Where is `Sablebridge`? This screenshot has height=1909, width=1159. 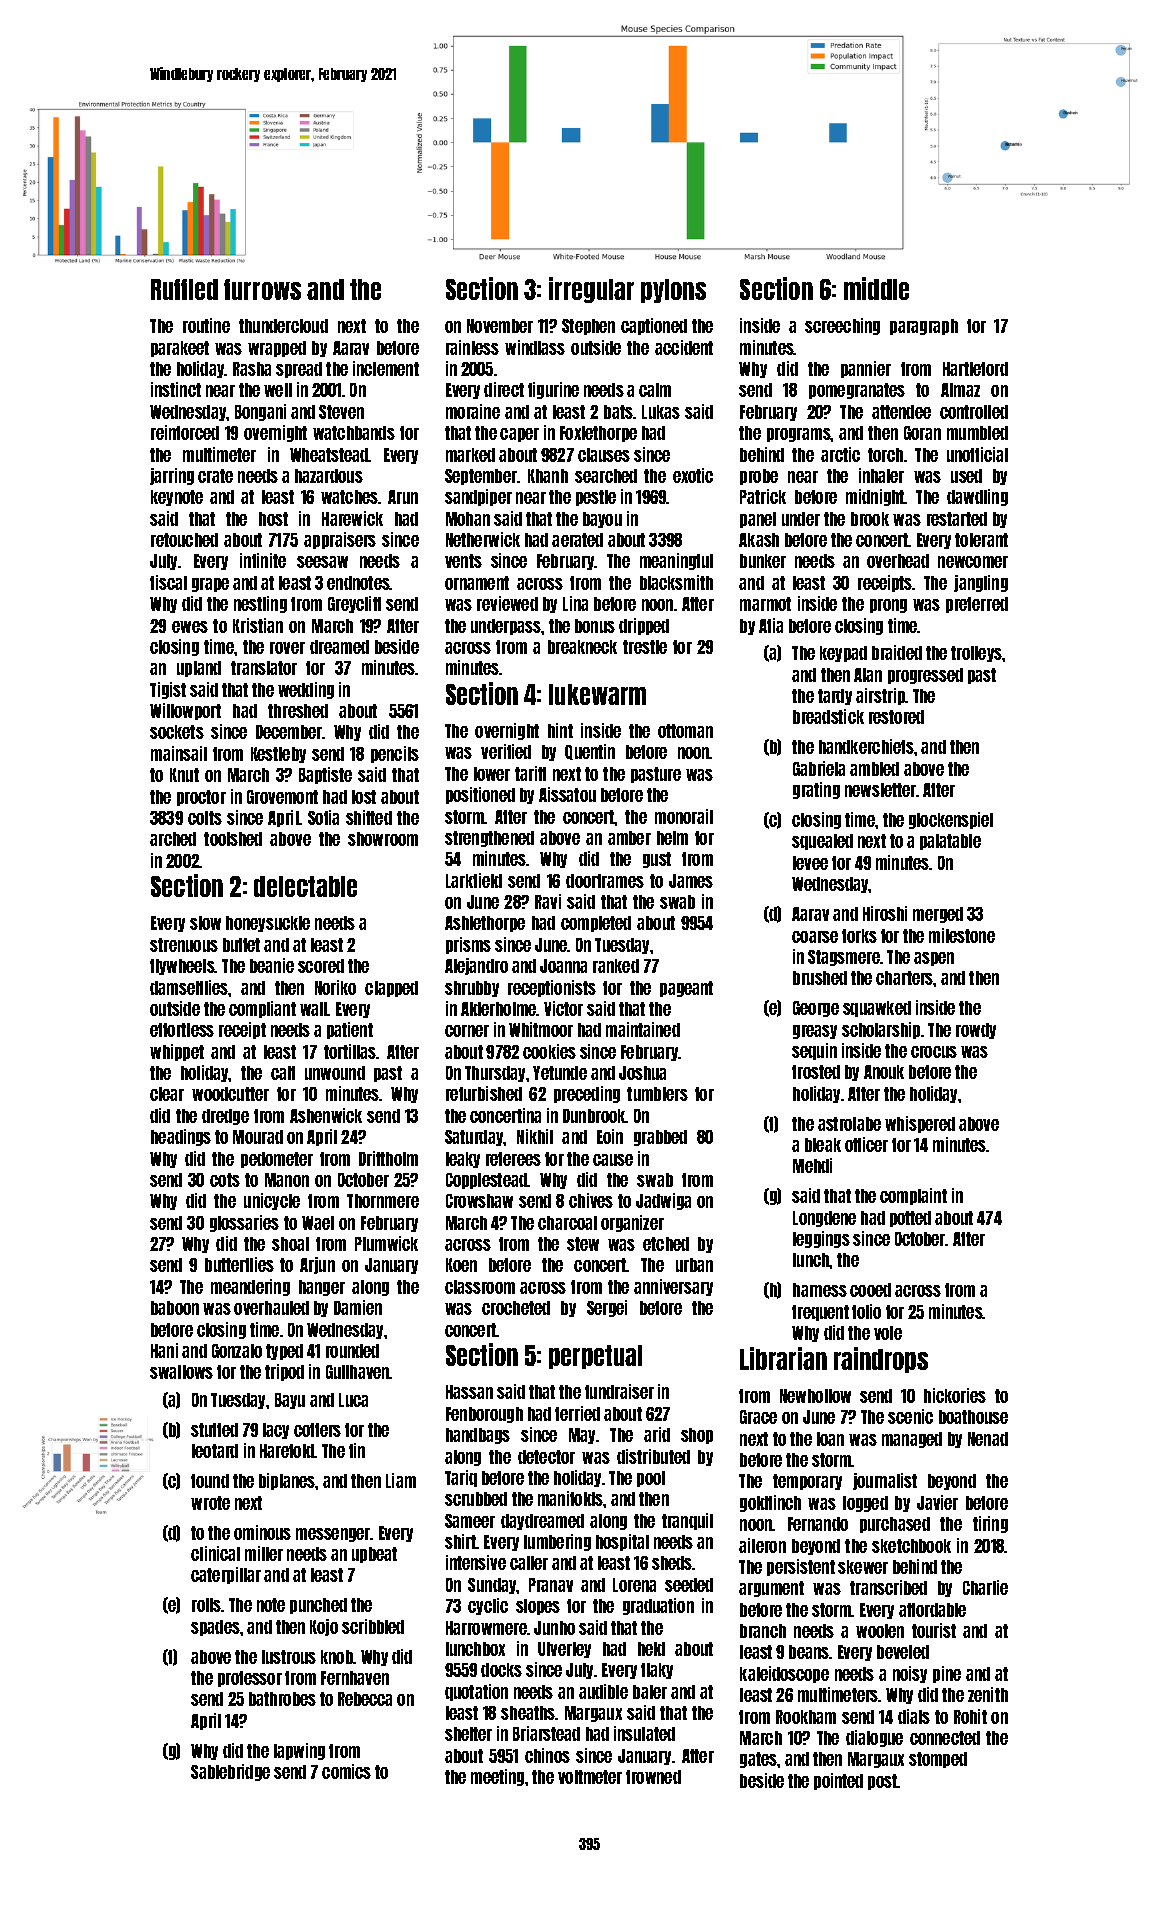 Sablebridge is located at coordinates (230, 1772).
